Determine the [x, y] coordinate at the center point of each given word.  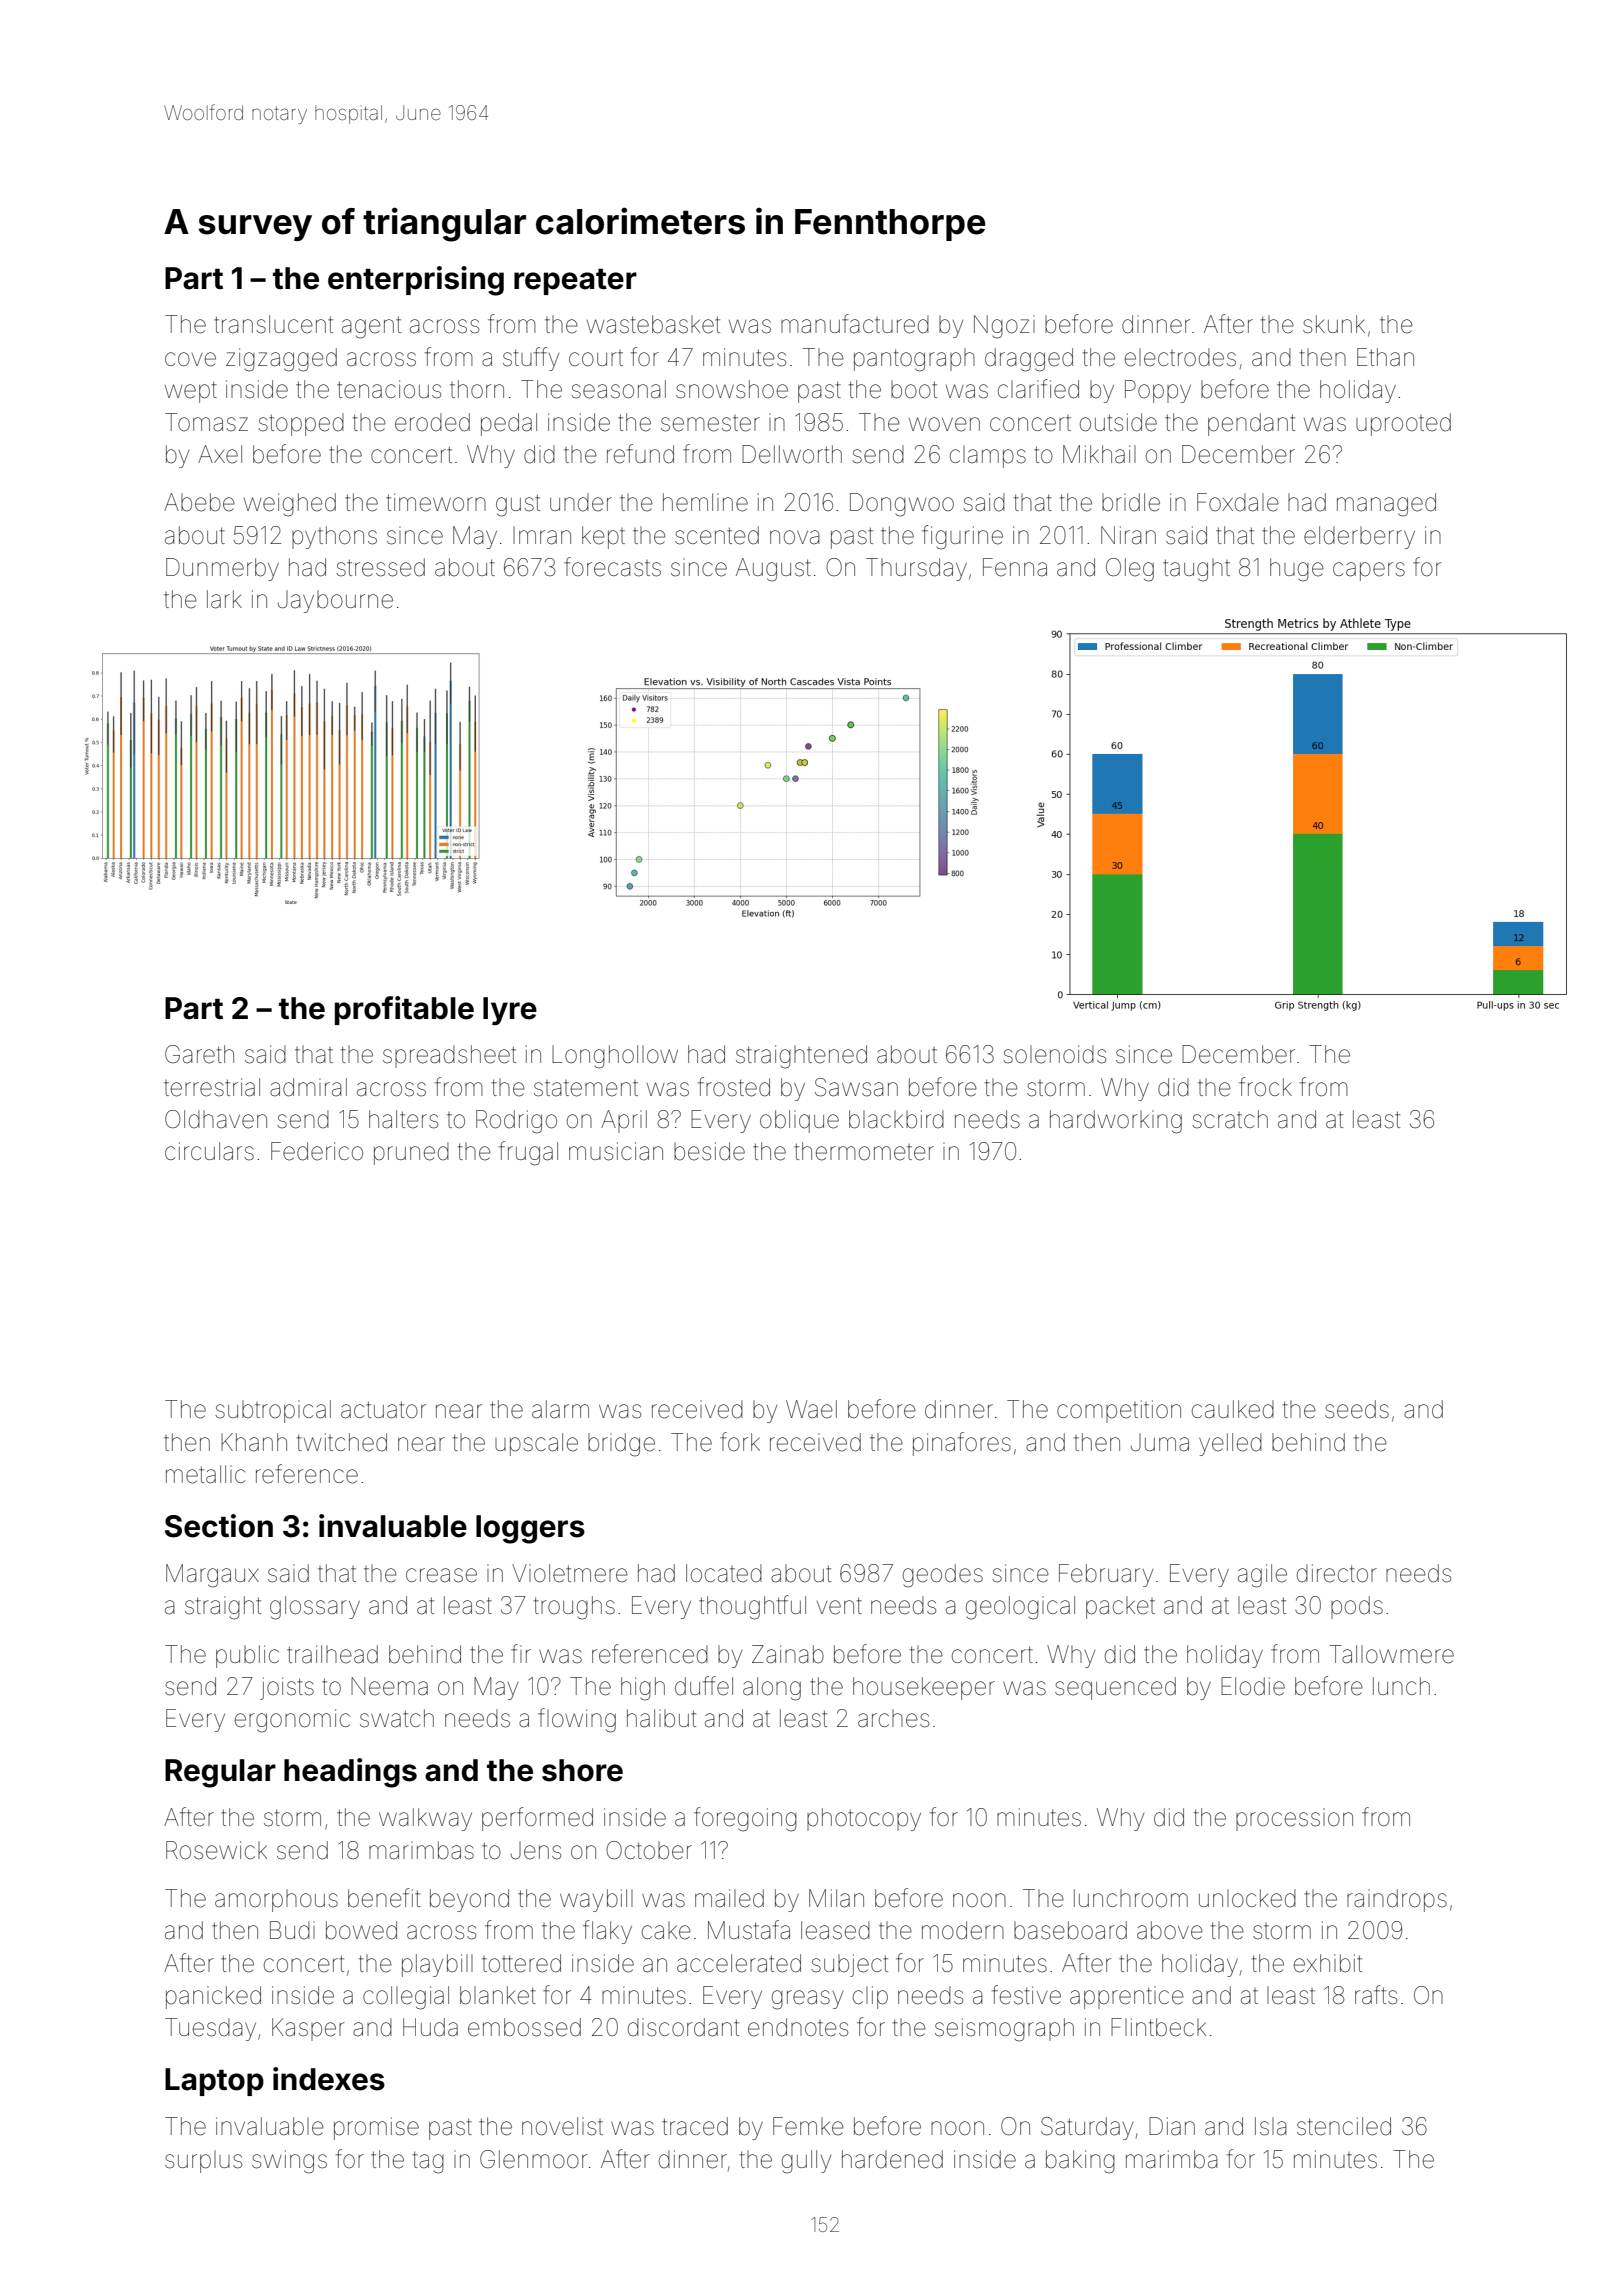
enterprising [416, 281]
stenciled [1344, 2126]
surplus [203, 2161]
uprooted [1403, 424]
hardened [892, 2159]
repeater [575, 282]
